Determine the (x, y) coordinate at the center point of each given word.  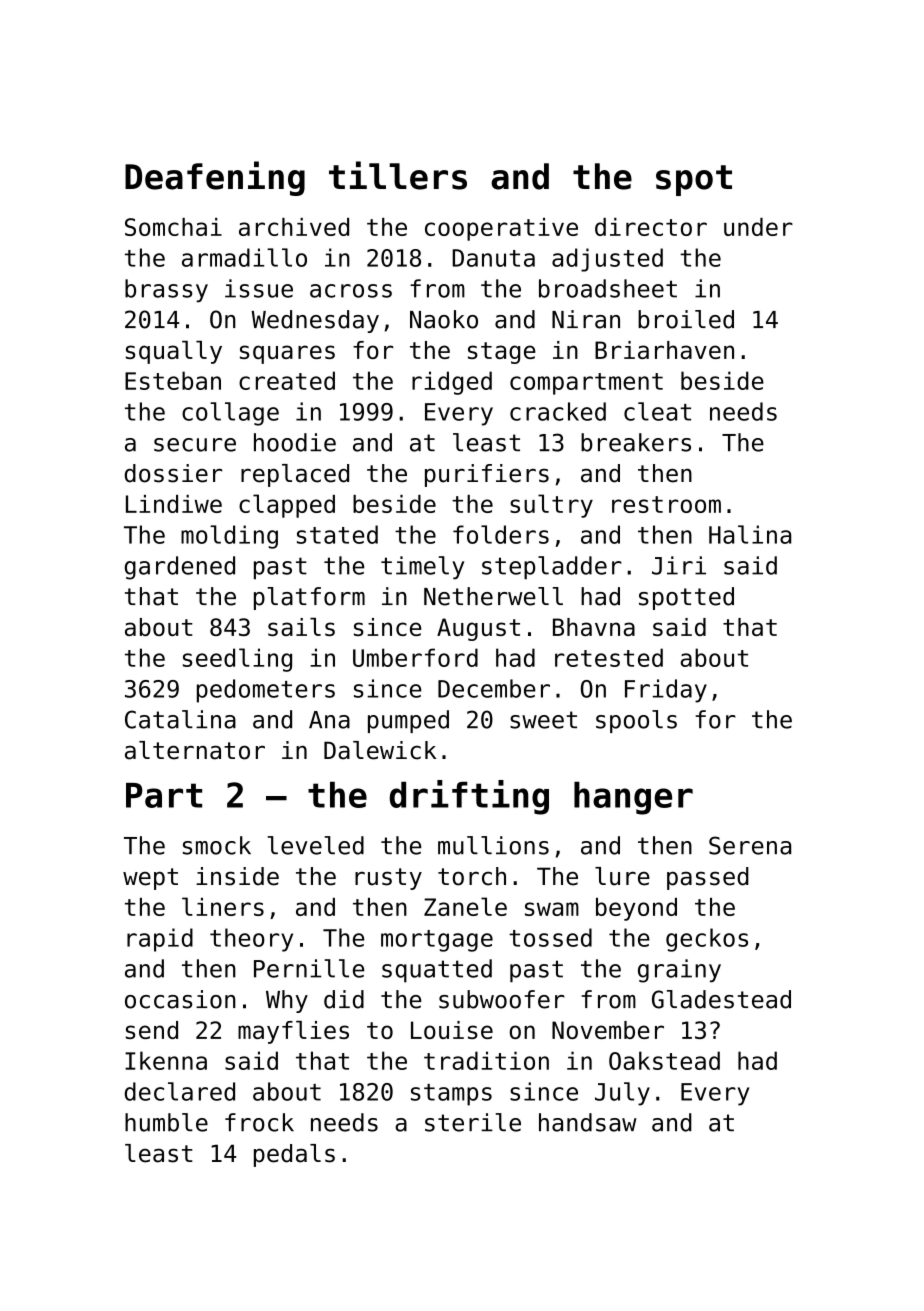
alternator (195, 750)
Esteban (173, 380)
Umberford (415, 657)
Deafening (215, 178)
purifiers (487, 475)
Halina (750, 534)
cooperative (501, 229)
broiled (686, 319)
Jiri (679, 565)
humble (166, 1122)
